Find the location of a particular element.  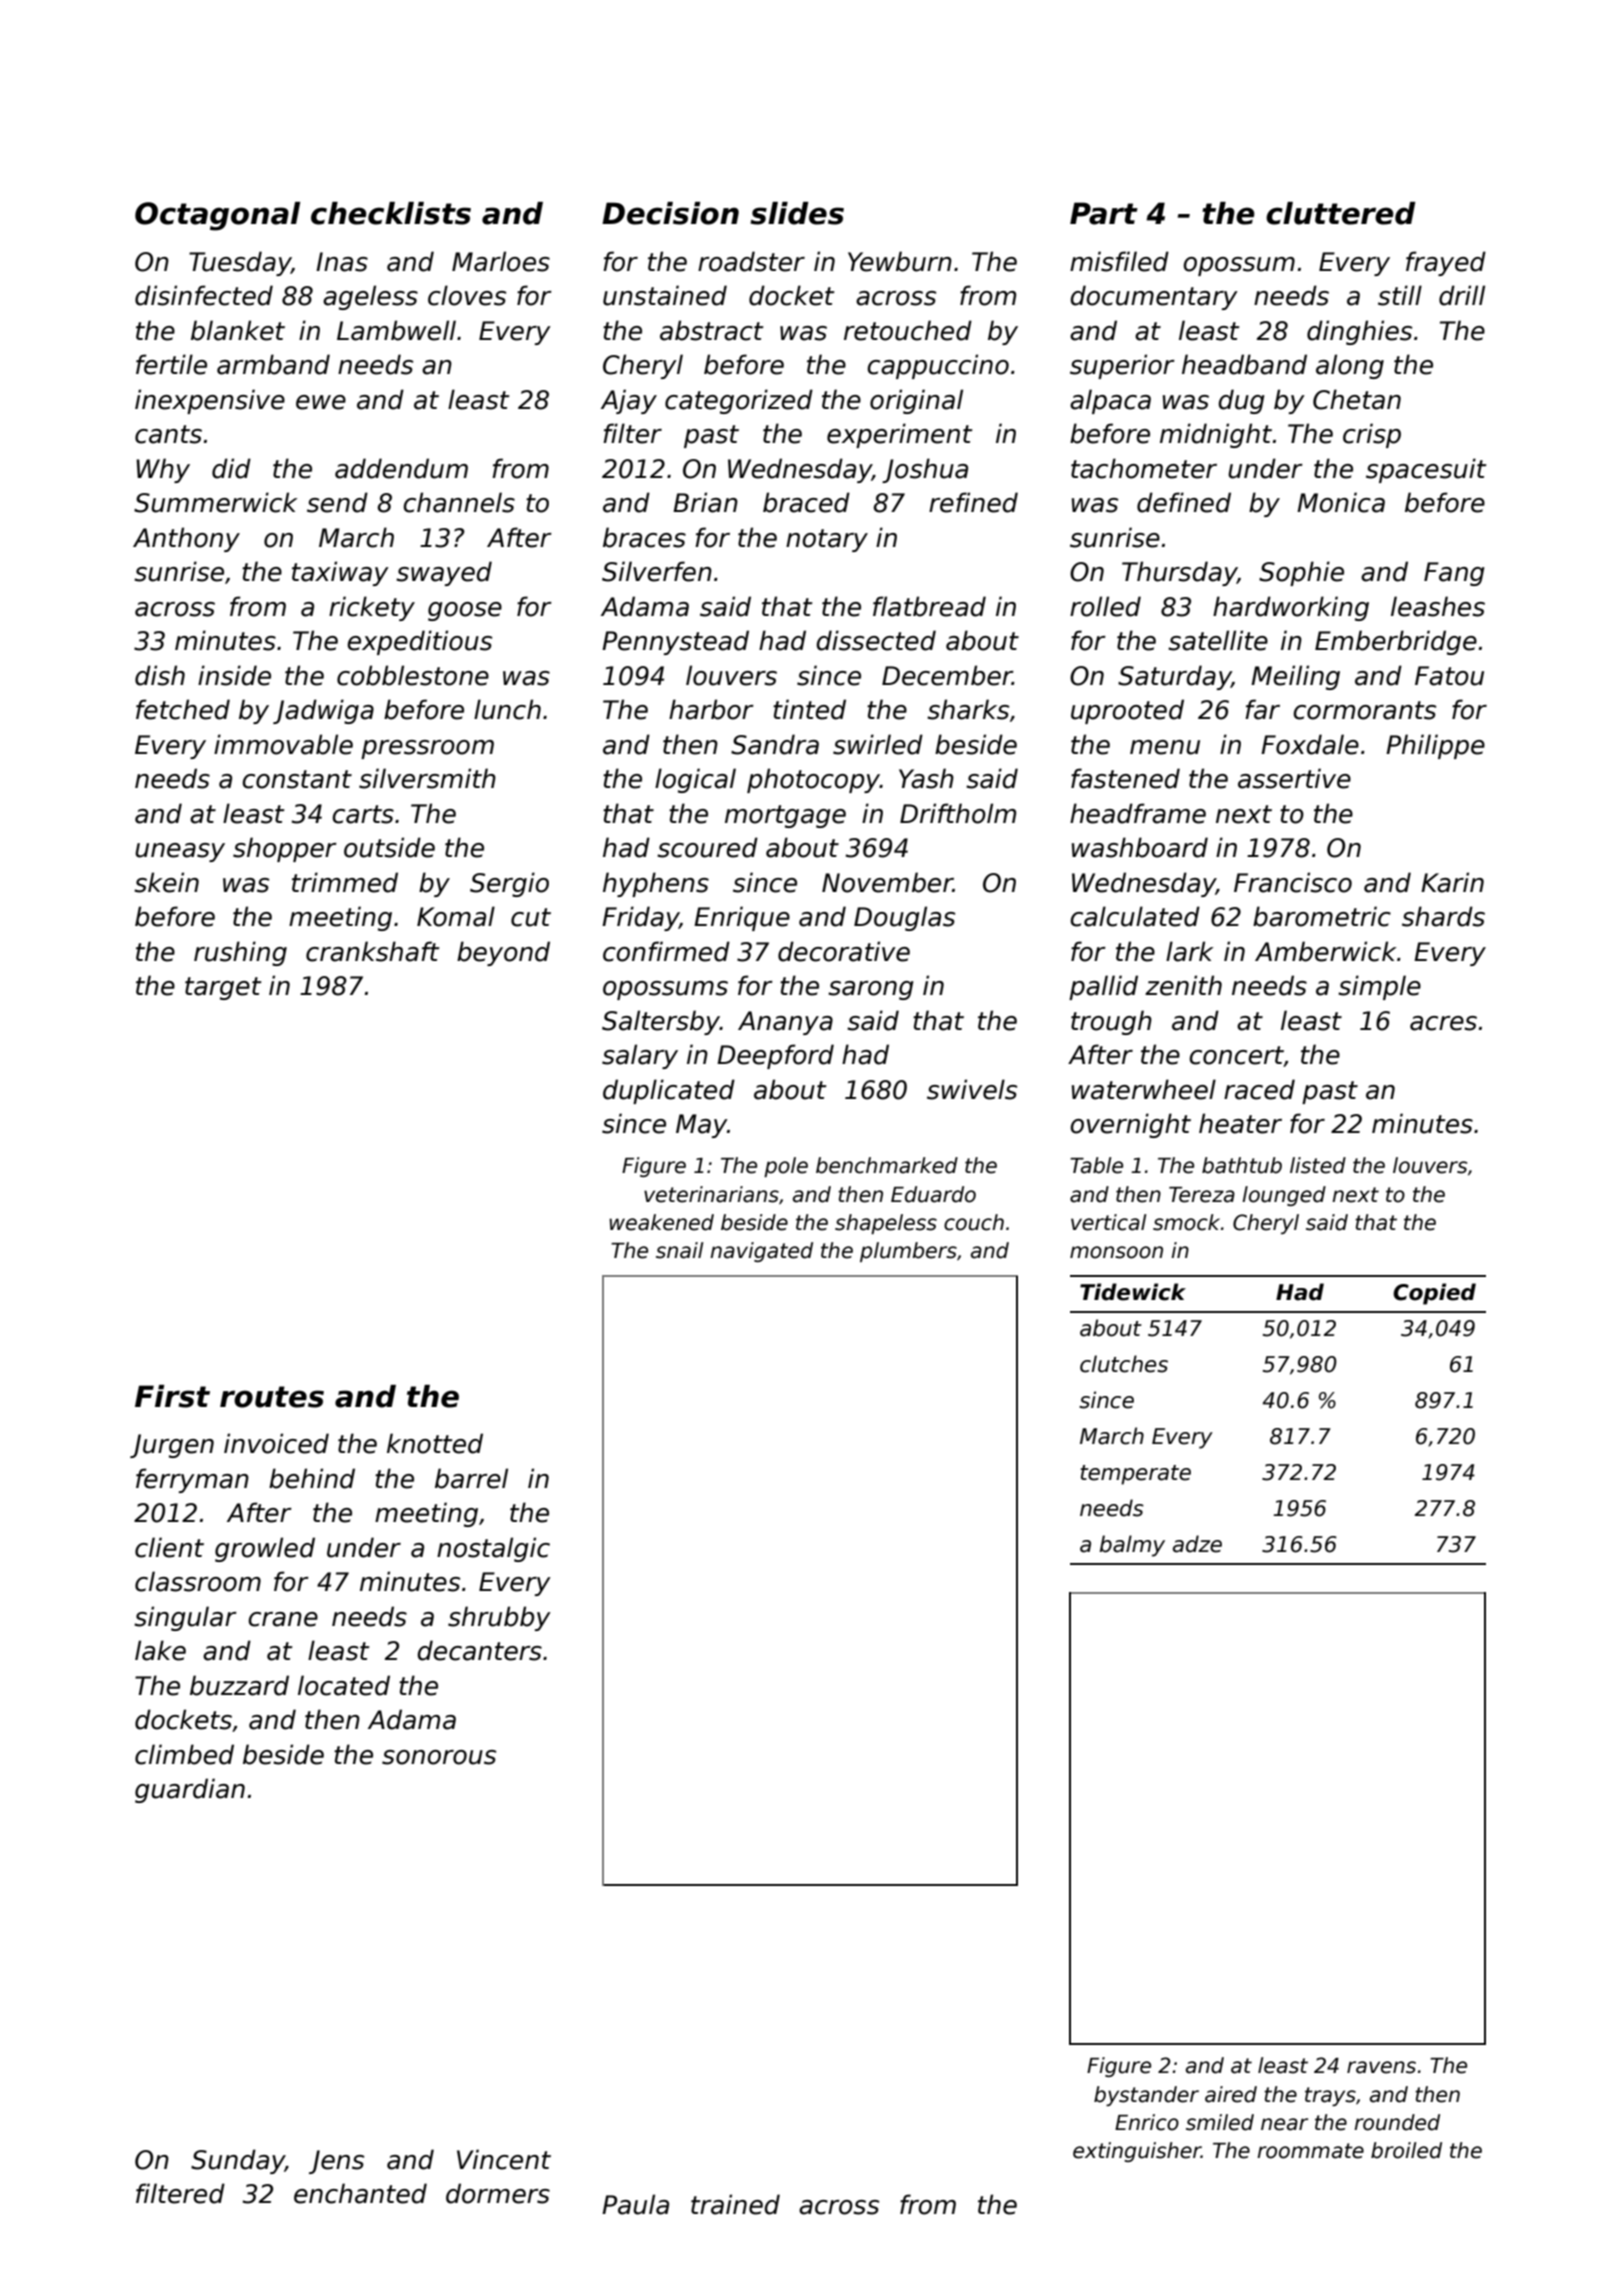

roommate is located at coordinates (1310, 2151).
